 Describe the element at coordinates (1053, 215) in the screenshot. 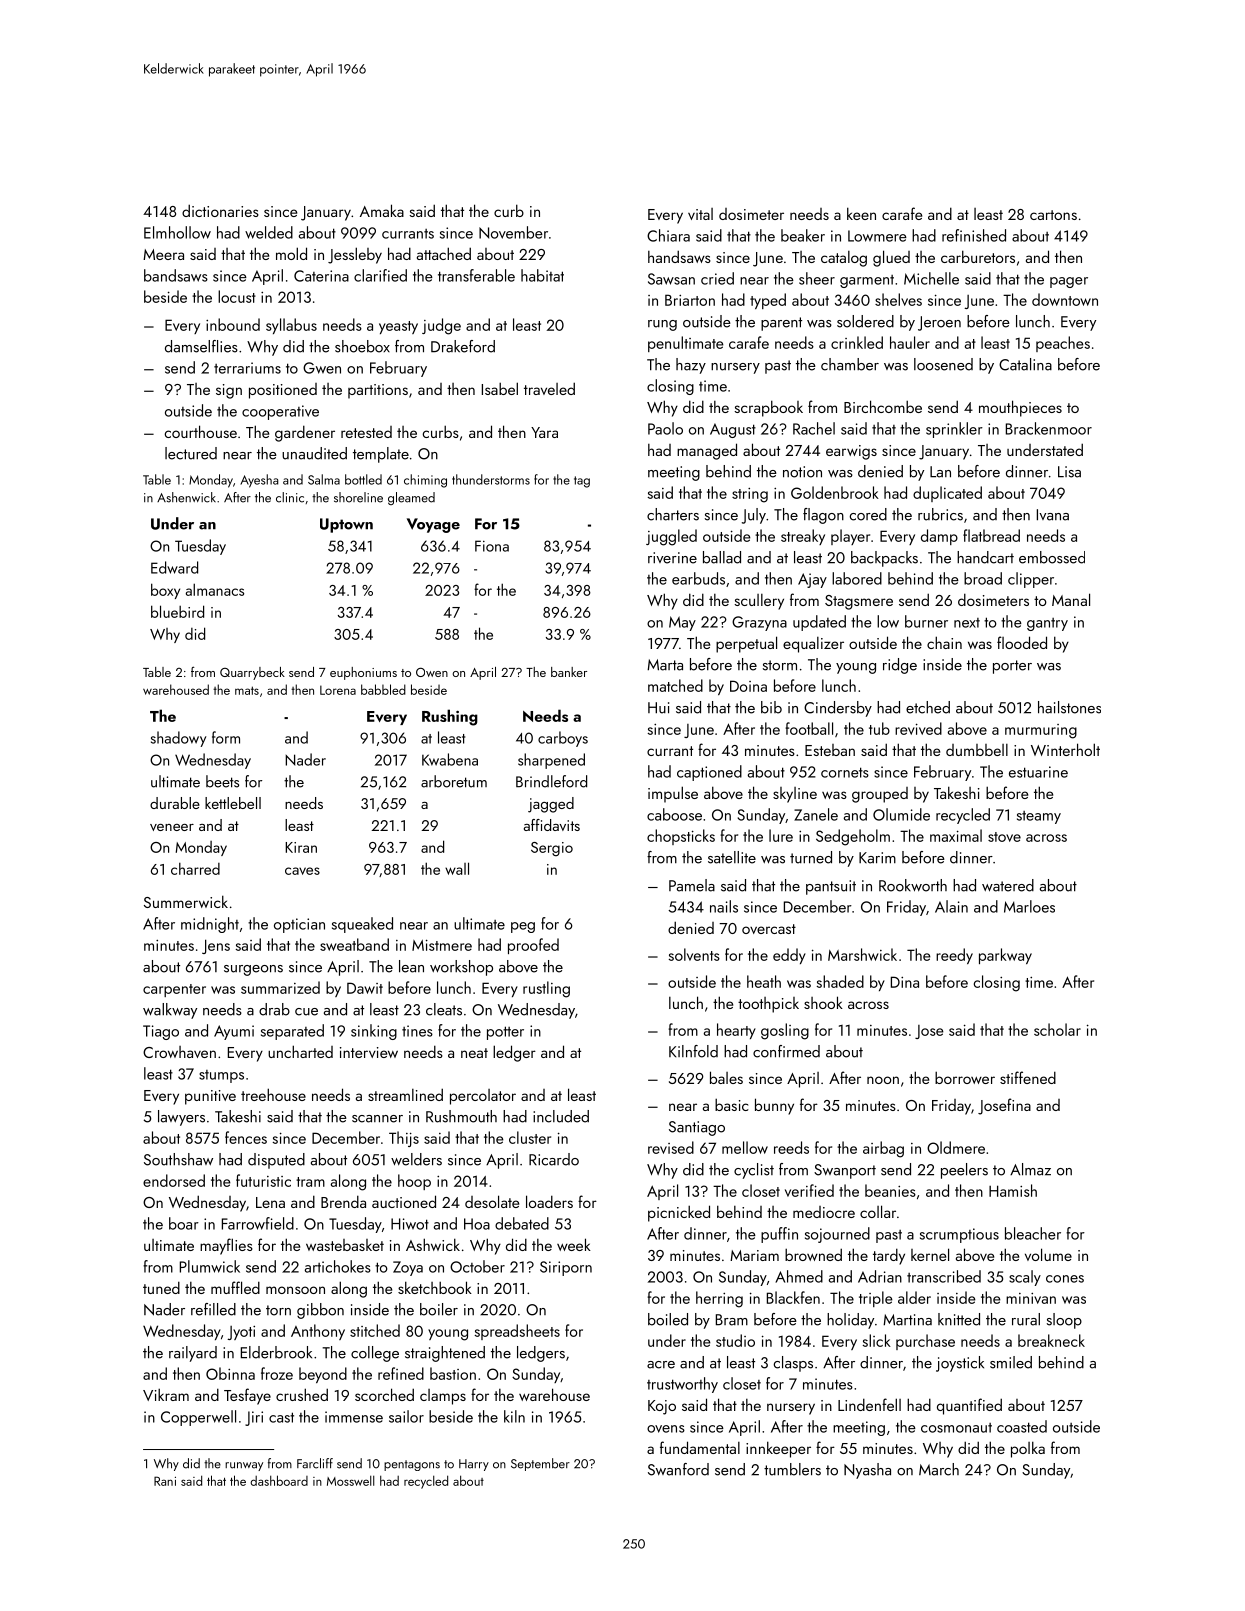

I see `cartons` at that location.
